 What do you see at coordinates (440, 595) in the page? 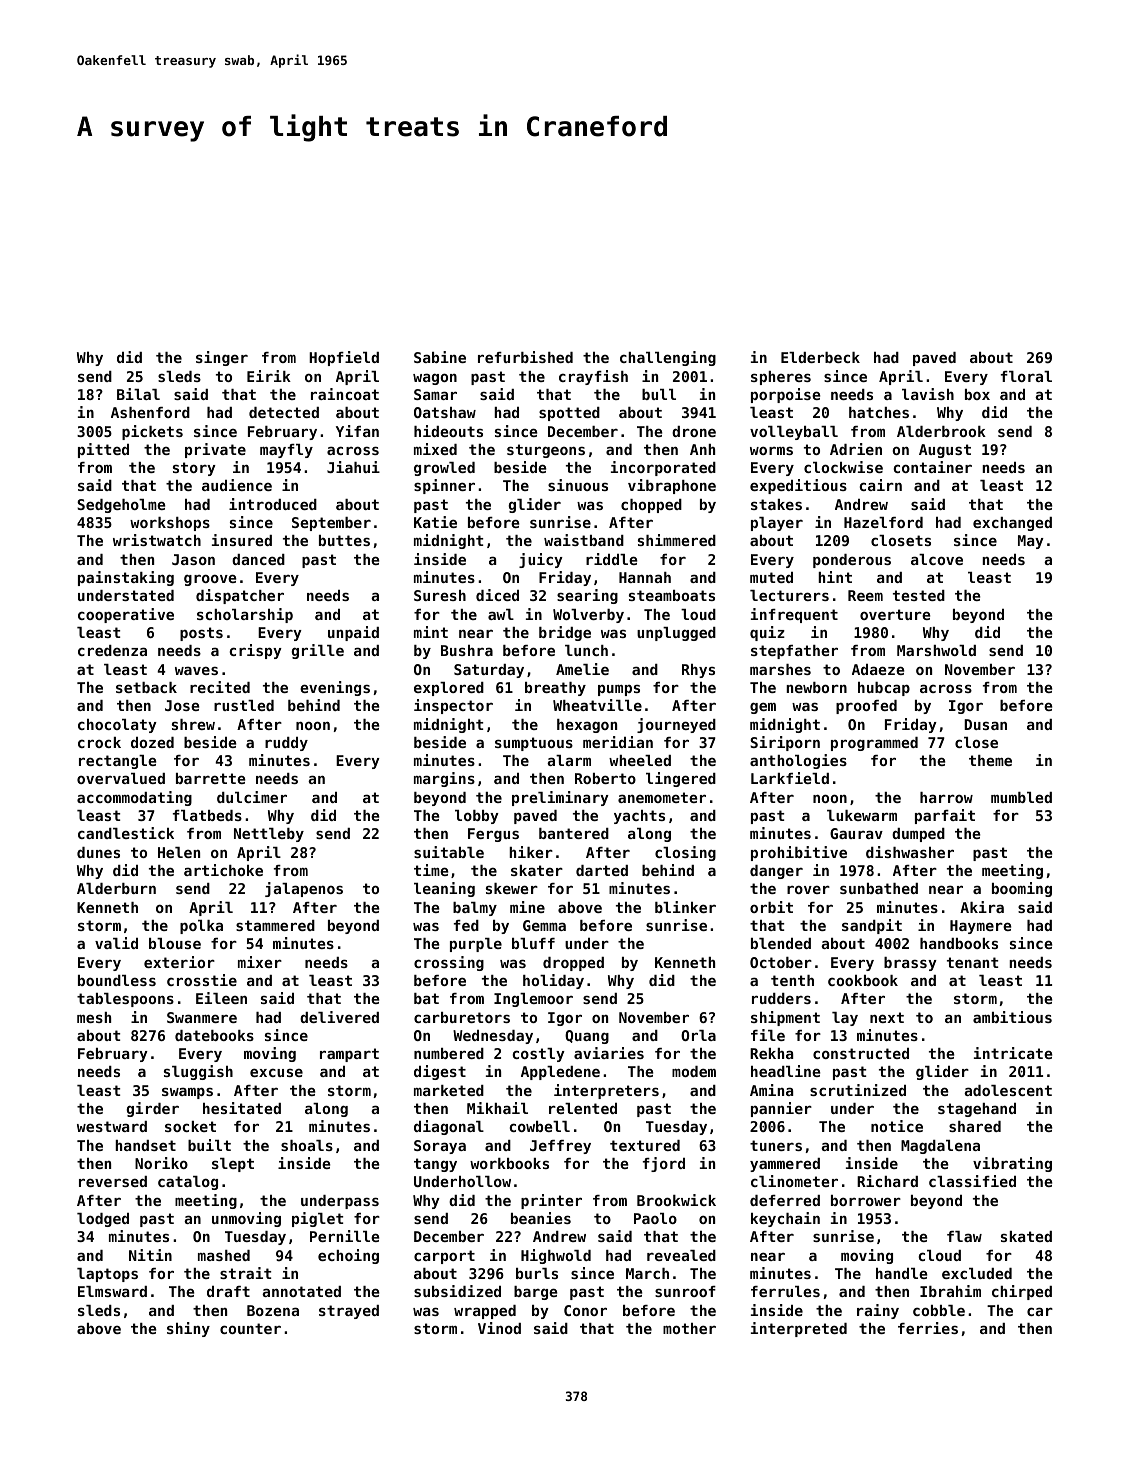
I see `Suresh` at bounding box center [440, 595].
